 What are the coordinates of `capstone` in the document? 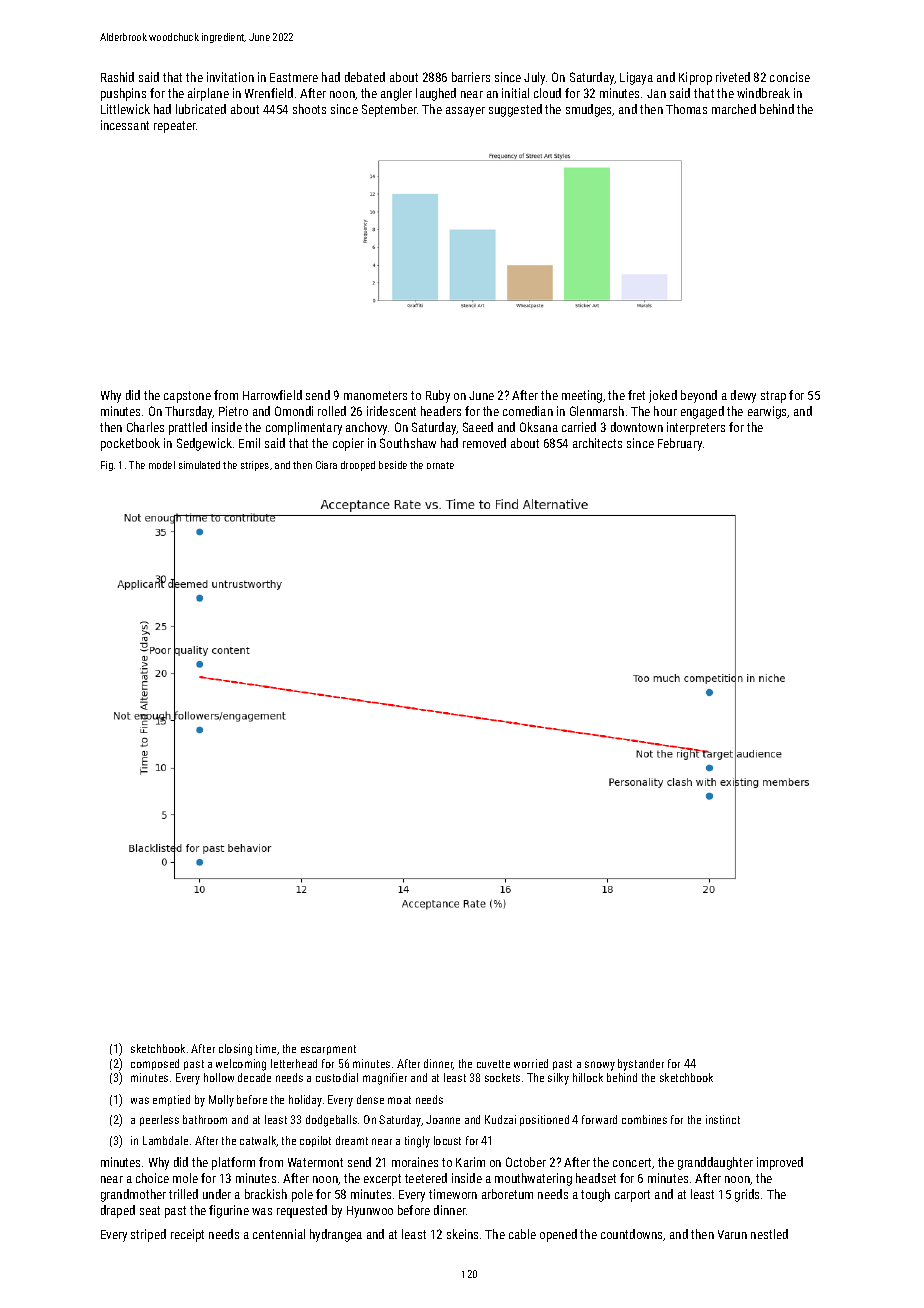 It's located at (187, 397).
